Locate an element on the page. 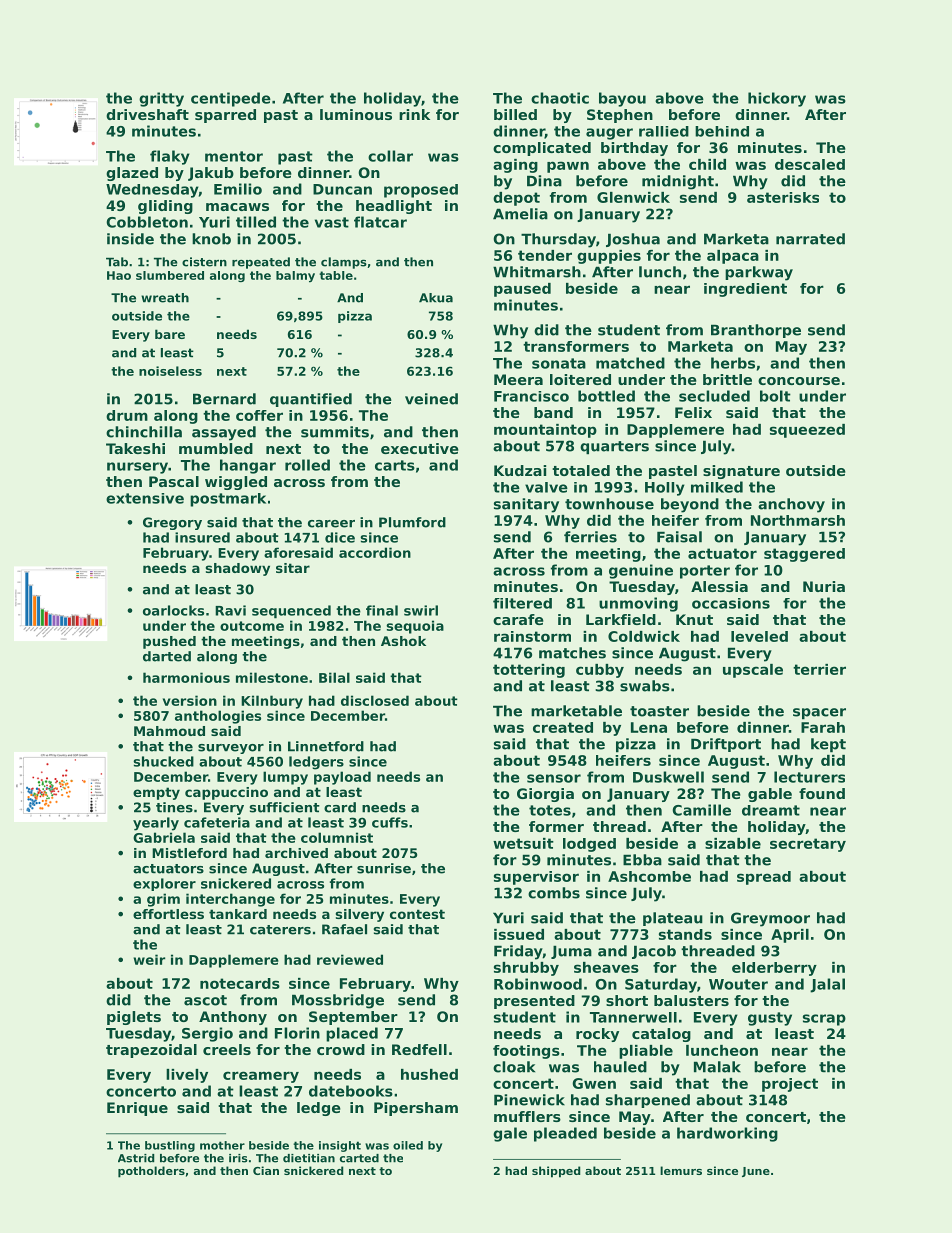  Enrique is located at coordinates (137, 1109).
